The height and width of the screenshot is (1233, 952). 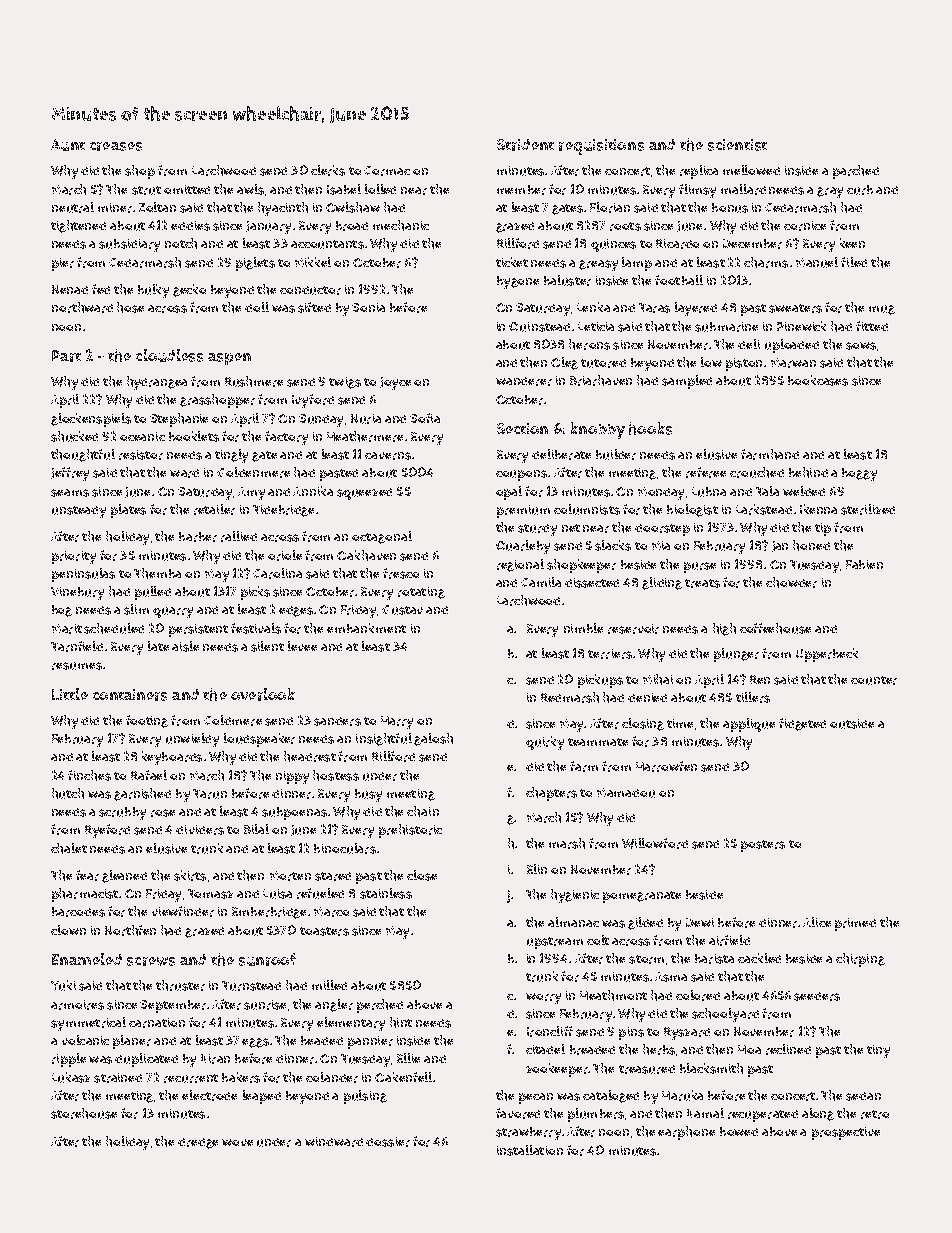 What do you see at coordinates (868, 509) in the screenshot?
I see `sterilized` at bounding box center [868, 509].
